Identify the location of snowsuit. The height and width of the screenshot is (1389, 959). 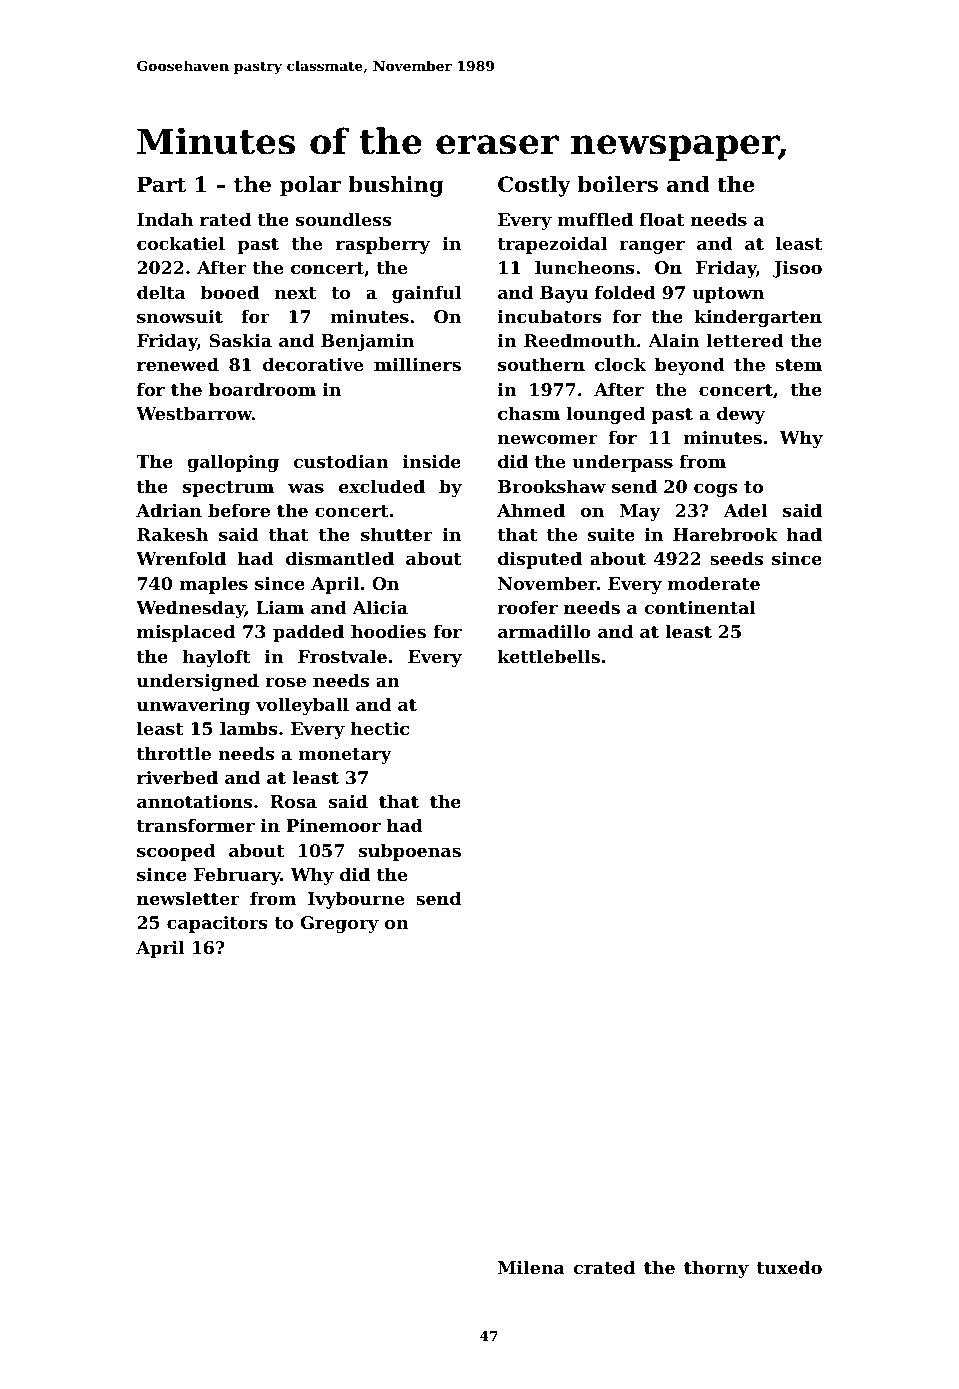
(180, 316).
